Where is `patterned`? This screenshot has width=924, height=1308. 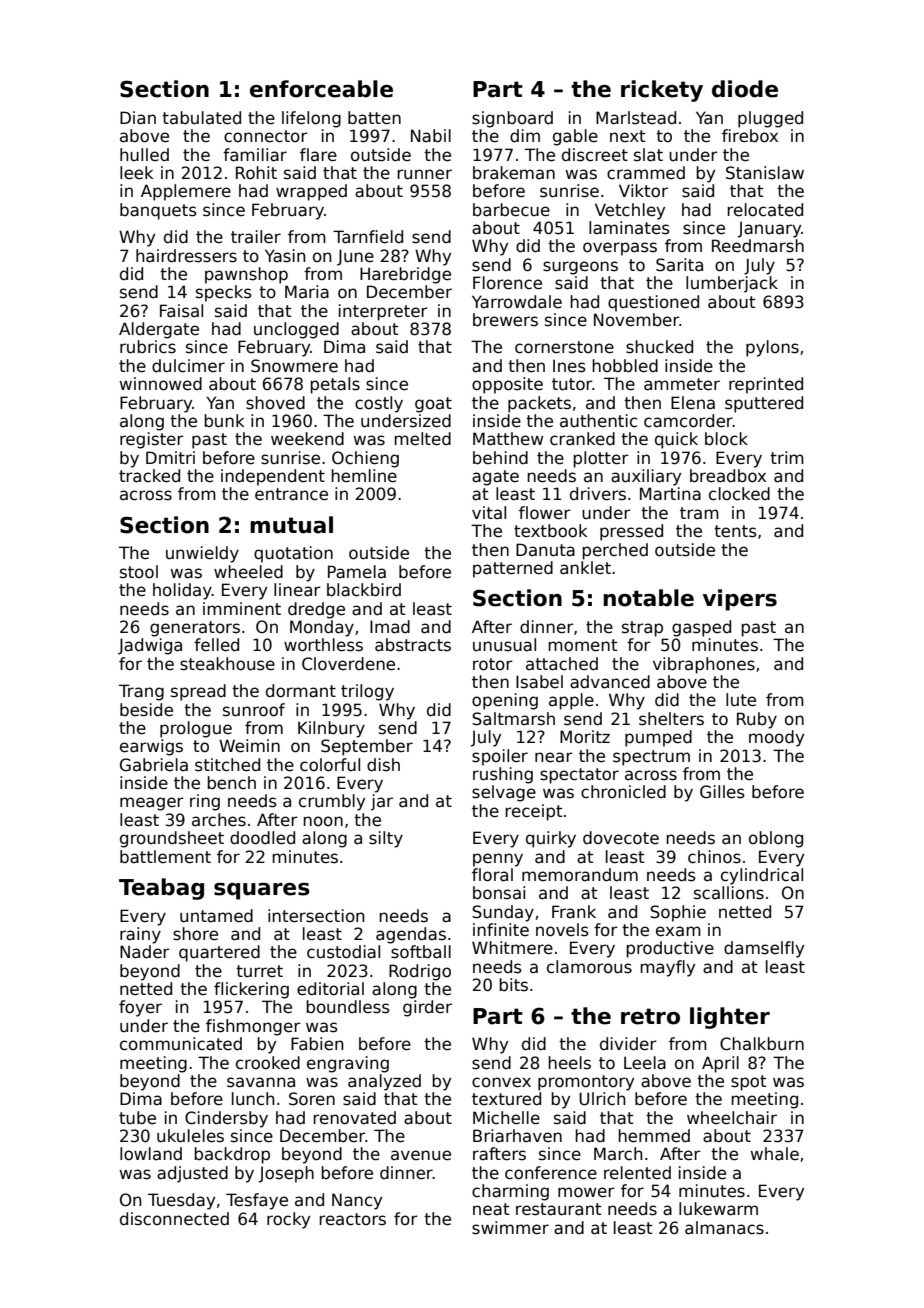
patterned is located at coordinates (513, 569).
